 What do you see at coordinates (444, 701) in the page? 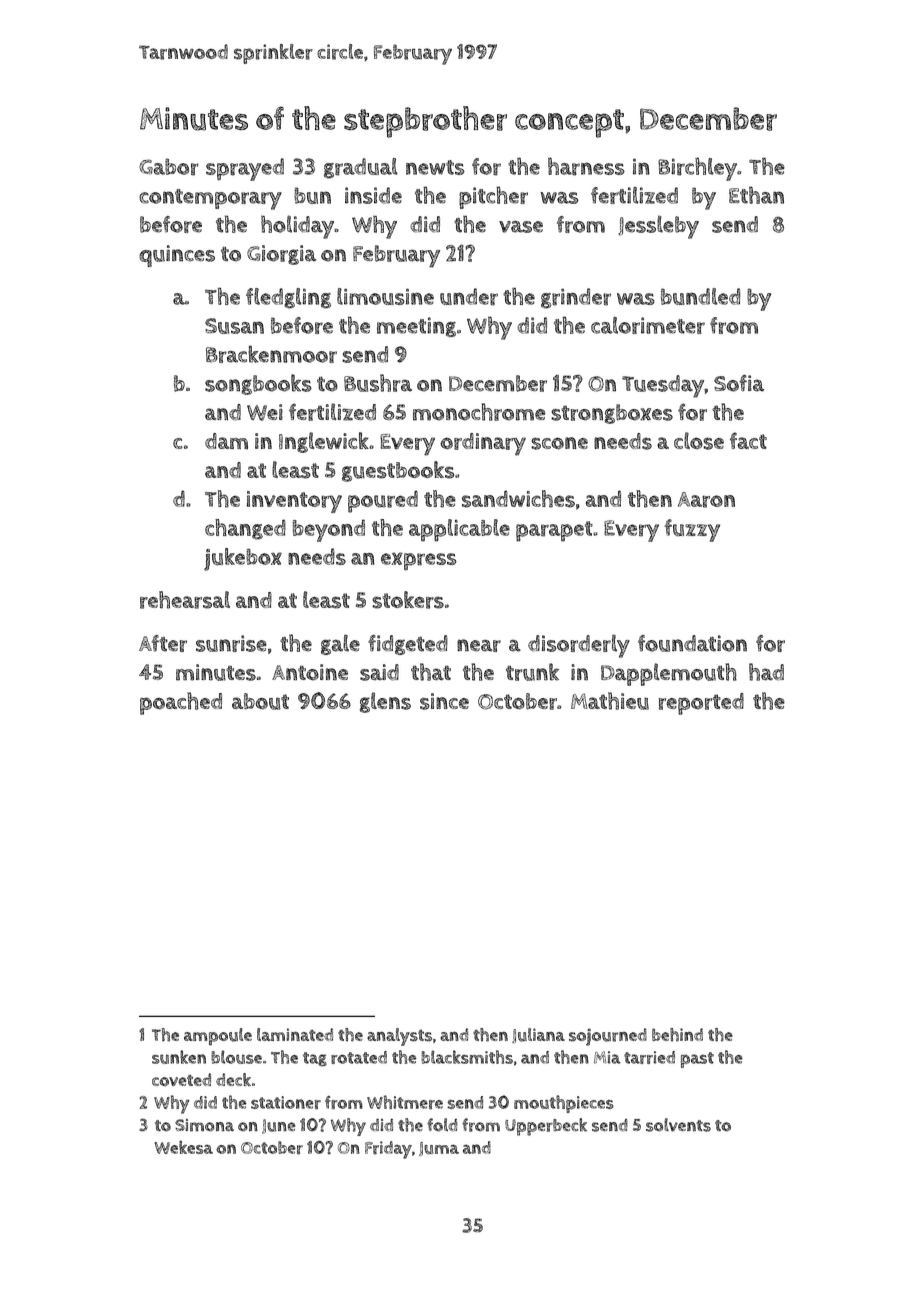
I see `since` at bounding box center [444, 701].
